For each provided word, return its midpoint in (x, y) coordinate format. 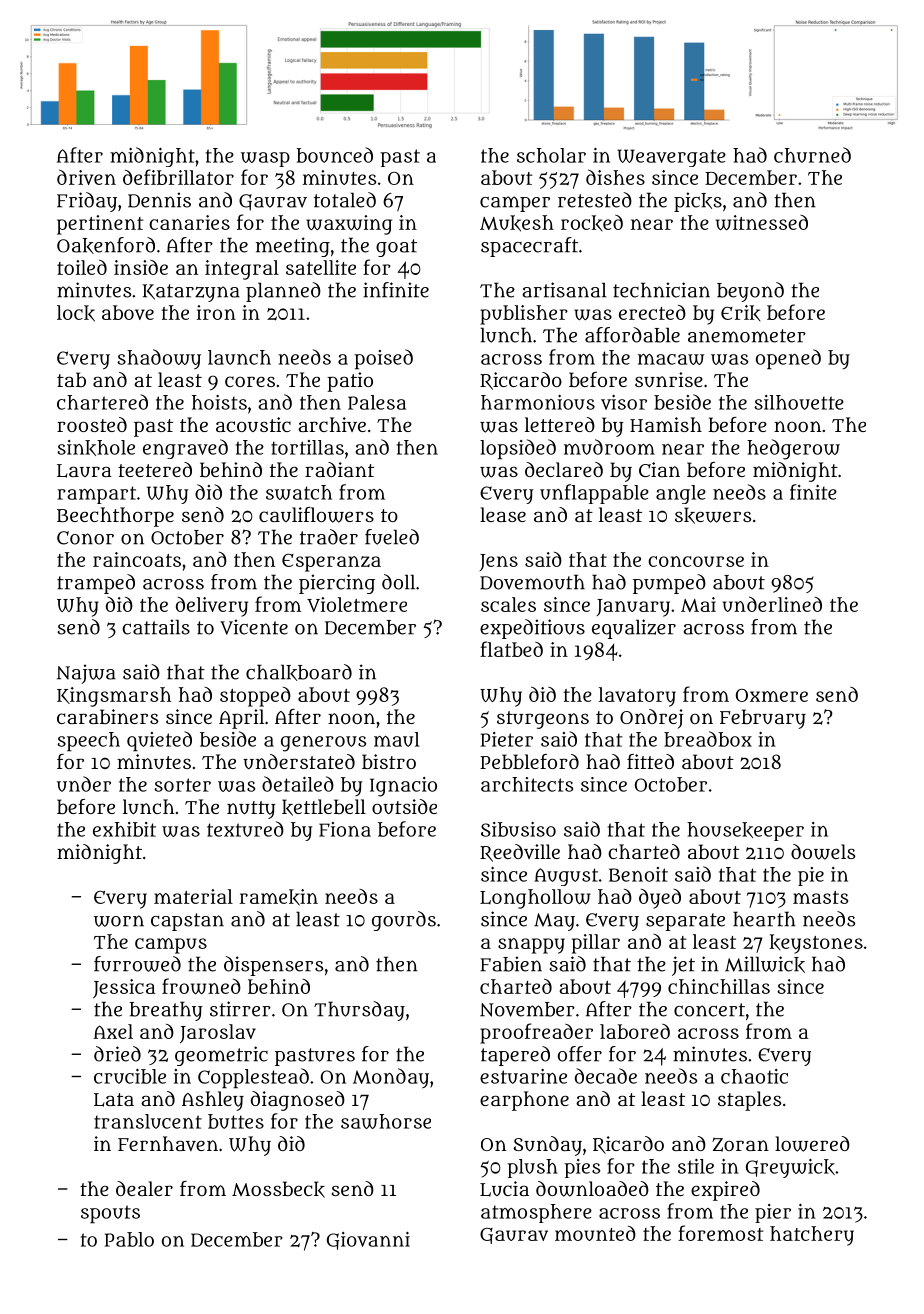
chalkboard (299, 672)
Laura (84, 471)
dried (117, 1054)
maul (397, 739)
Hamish (666, 424)
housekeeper (745, 831)
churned (812, 155)
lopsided (518, 449)
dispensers (273, 966)
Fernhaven (168, 1143)
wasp (265, 159)
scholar (551, 155)
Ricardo (628, 1145)
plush (532, 1168)
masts (820, 897)
